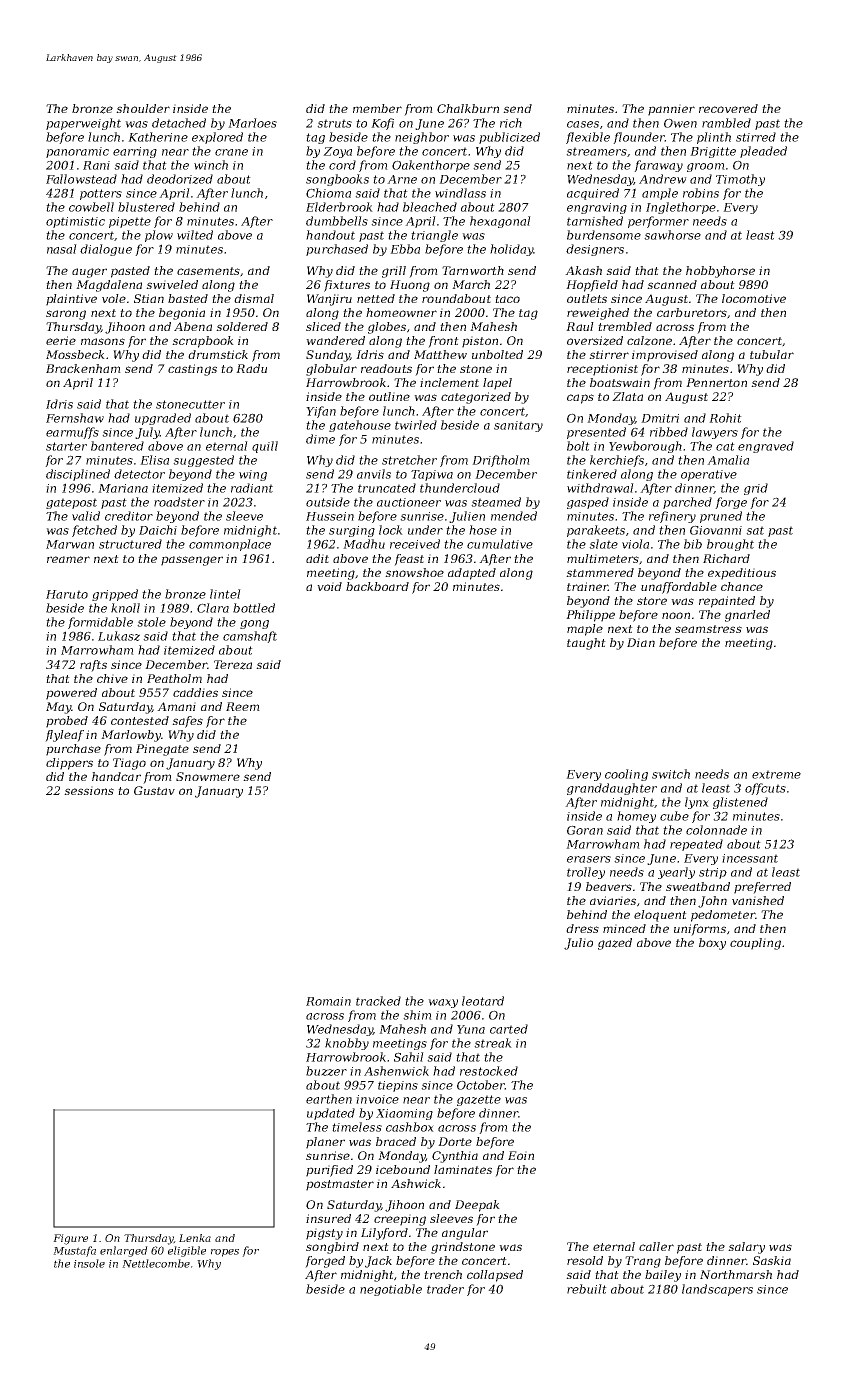  Describe the element at coordinates (96, 165) in the document. I see `Rani` at that location.
